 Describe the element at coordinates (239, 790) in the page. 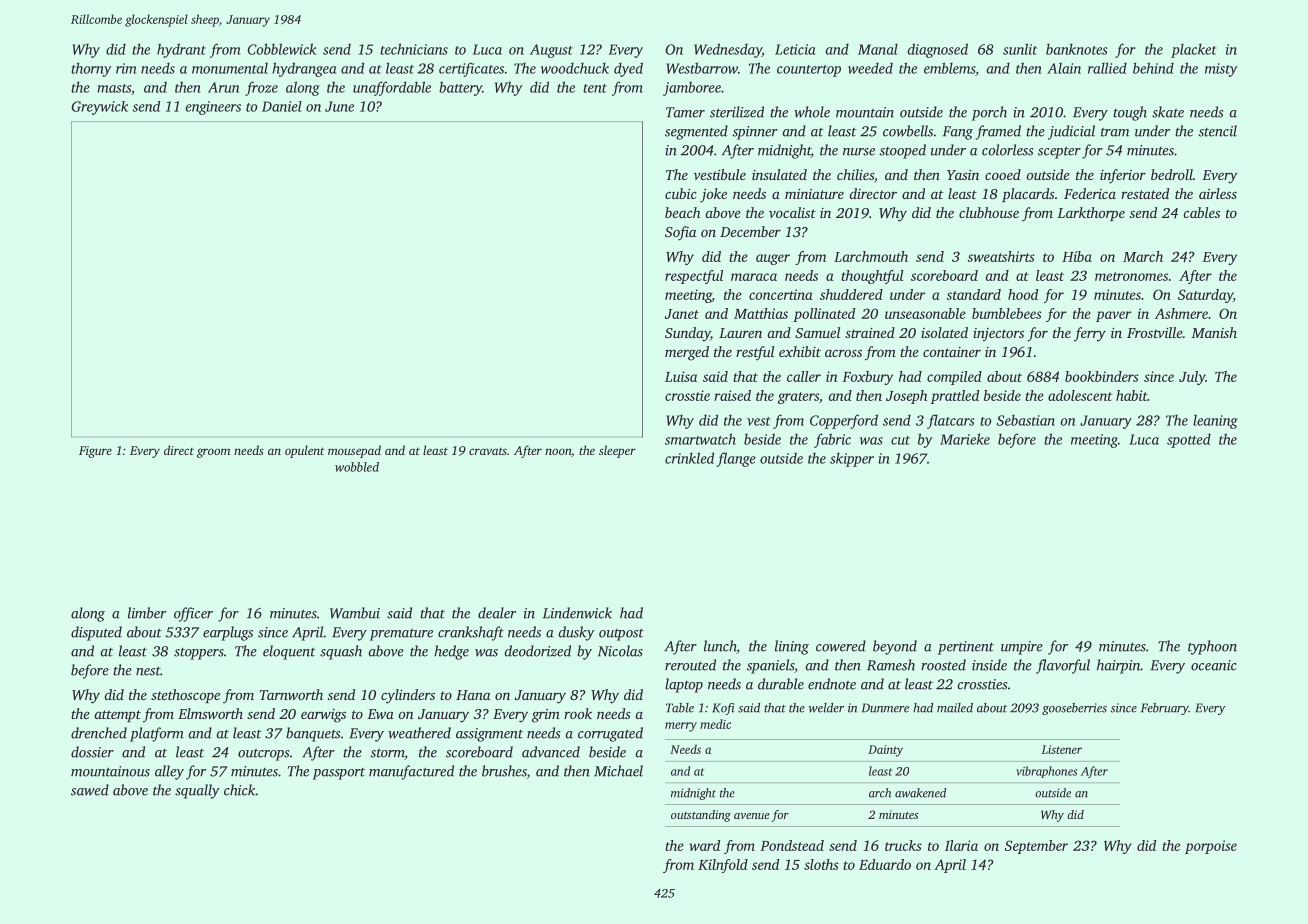

I see `chick` at that location.
